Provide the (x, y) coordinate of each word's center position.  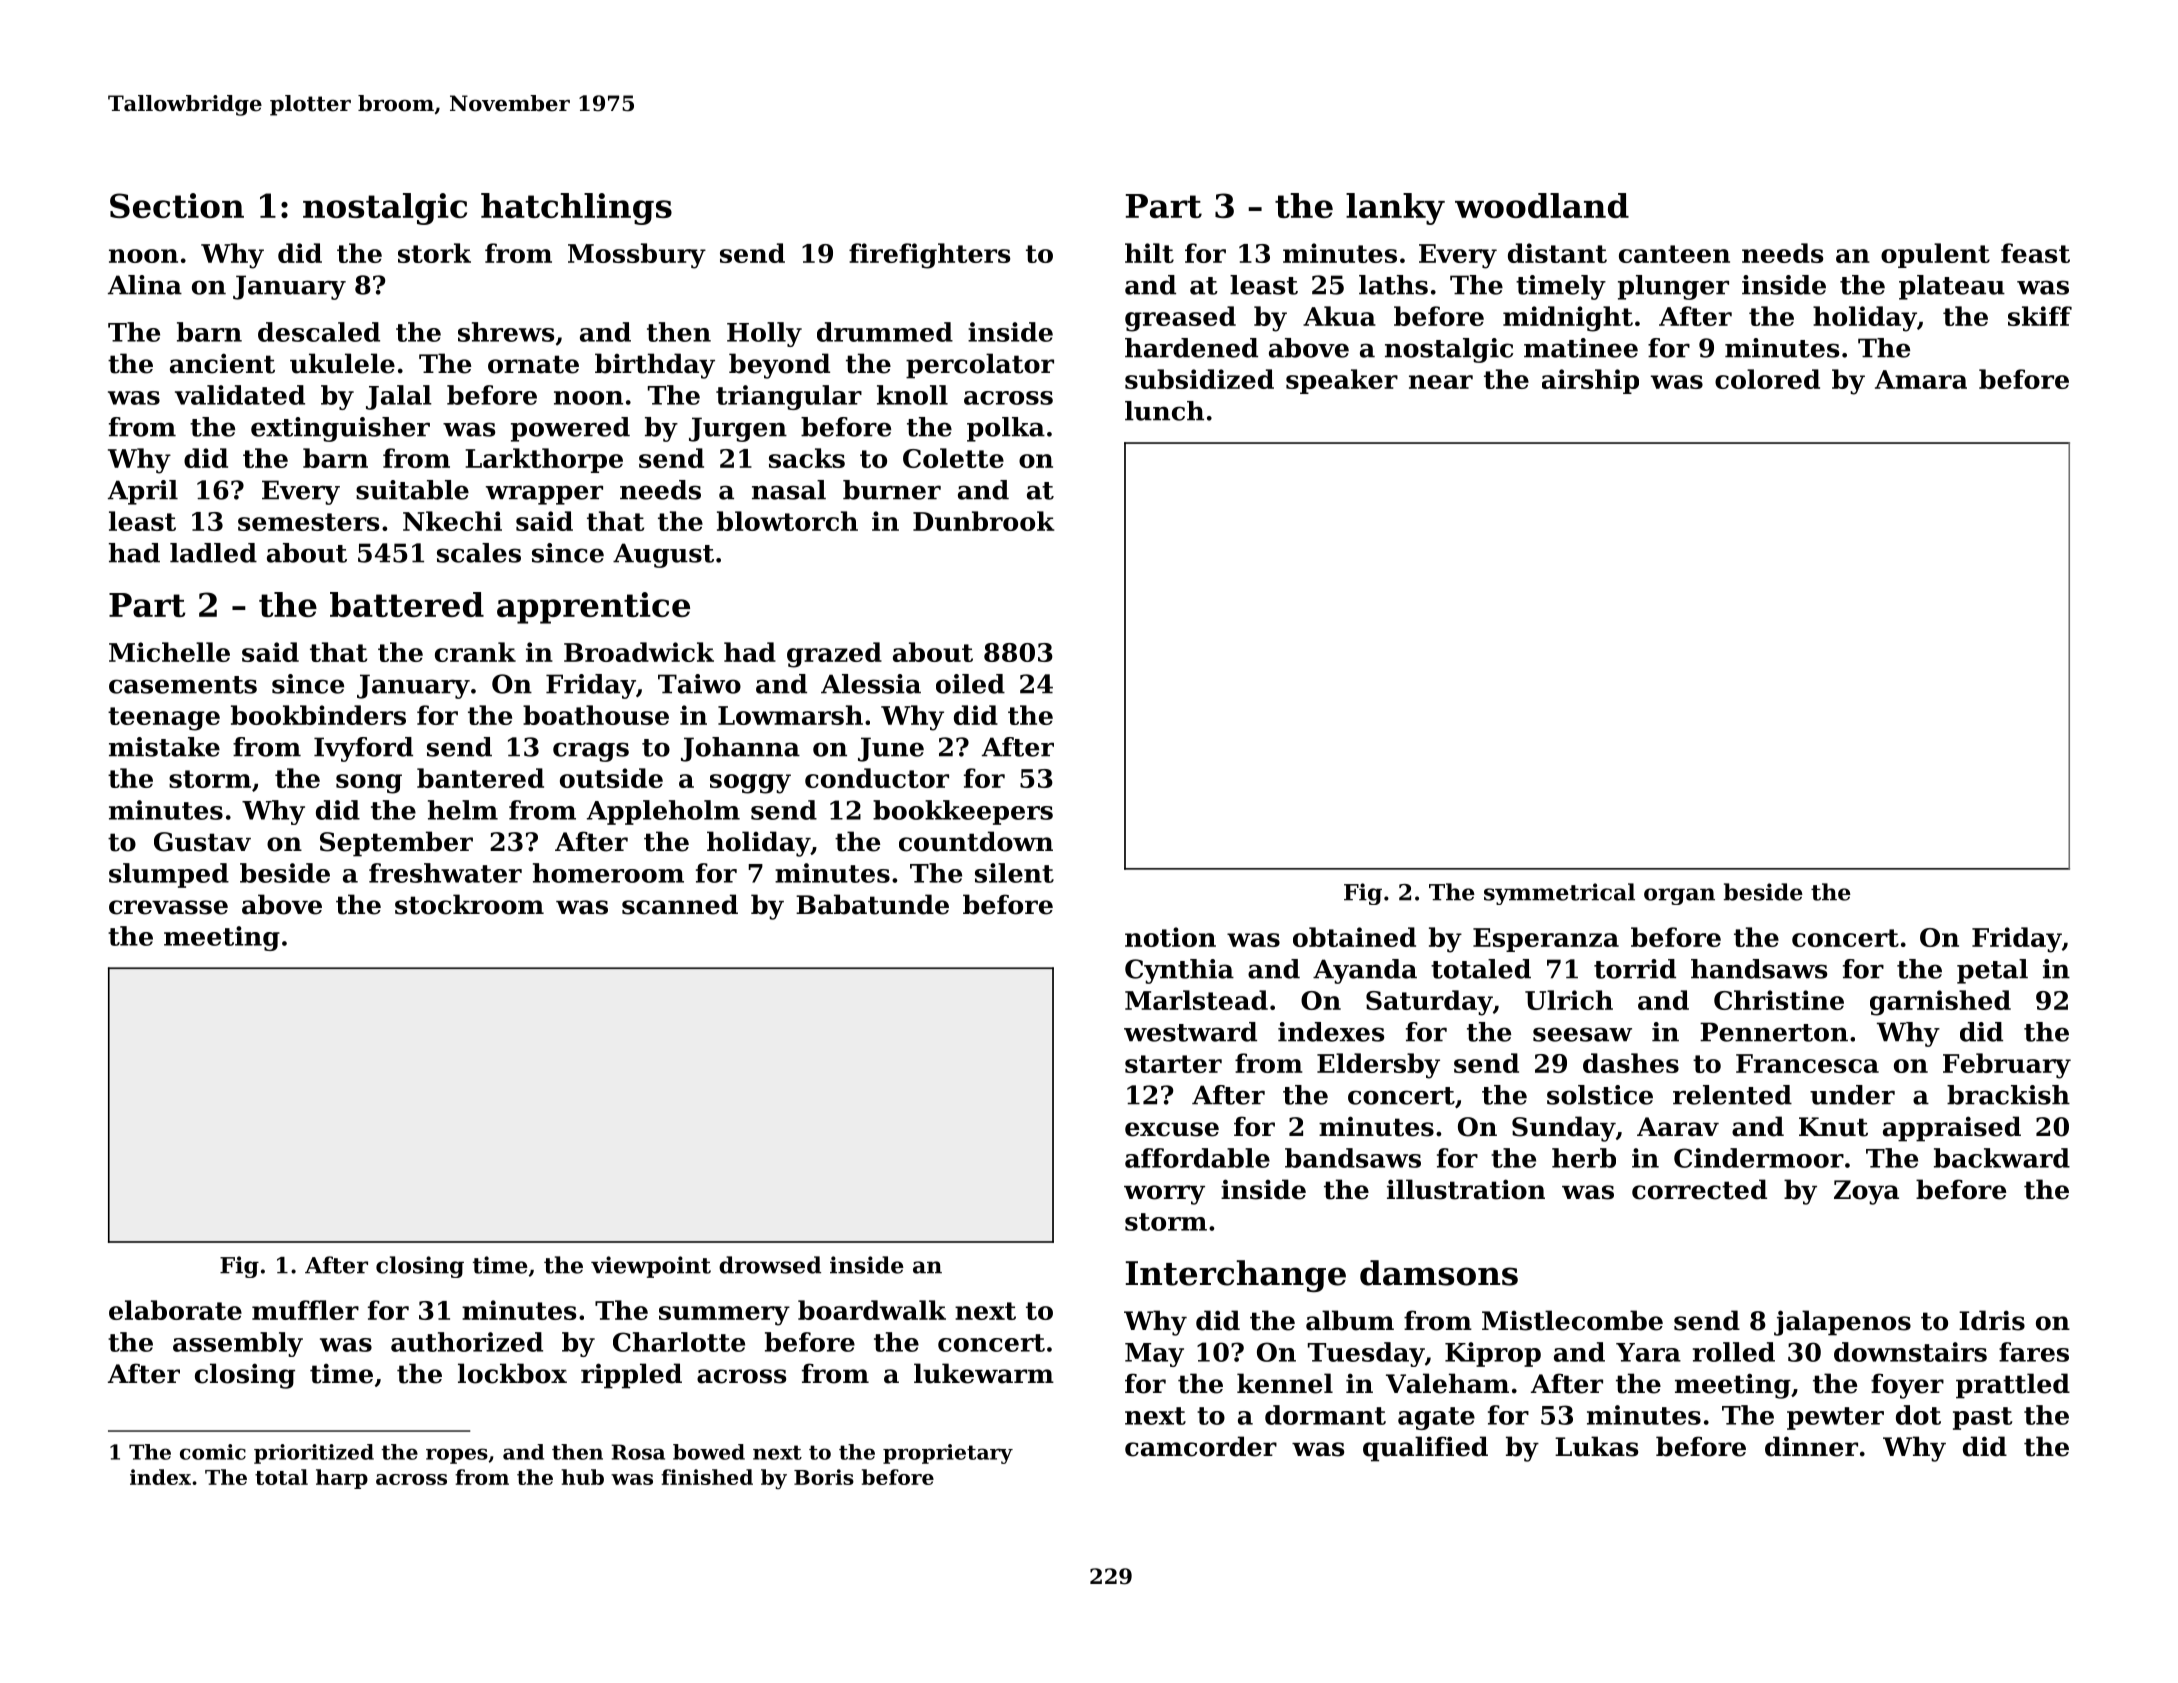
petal (1992, 971)
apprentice (593, 608)
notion (1170, 937)
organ (1679, 896)
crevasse (168, 907)
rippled (631, 1376)
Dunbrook (983, 521)
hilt (1149, 253)
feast (2035, 253)
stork (434, 253)
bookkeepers (963, 812)
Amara (1921, 379)
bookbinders (318, 715)
